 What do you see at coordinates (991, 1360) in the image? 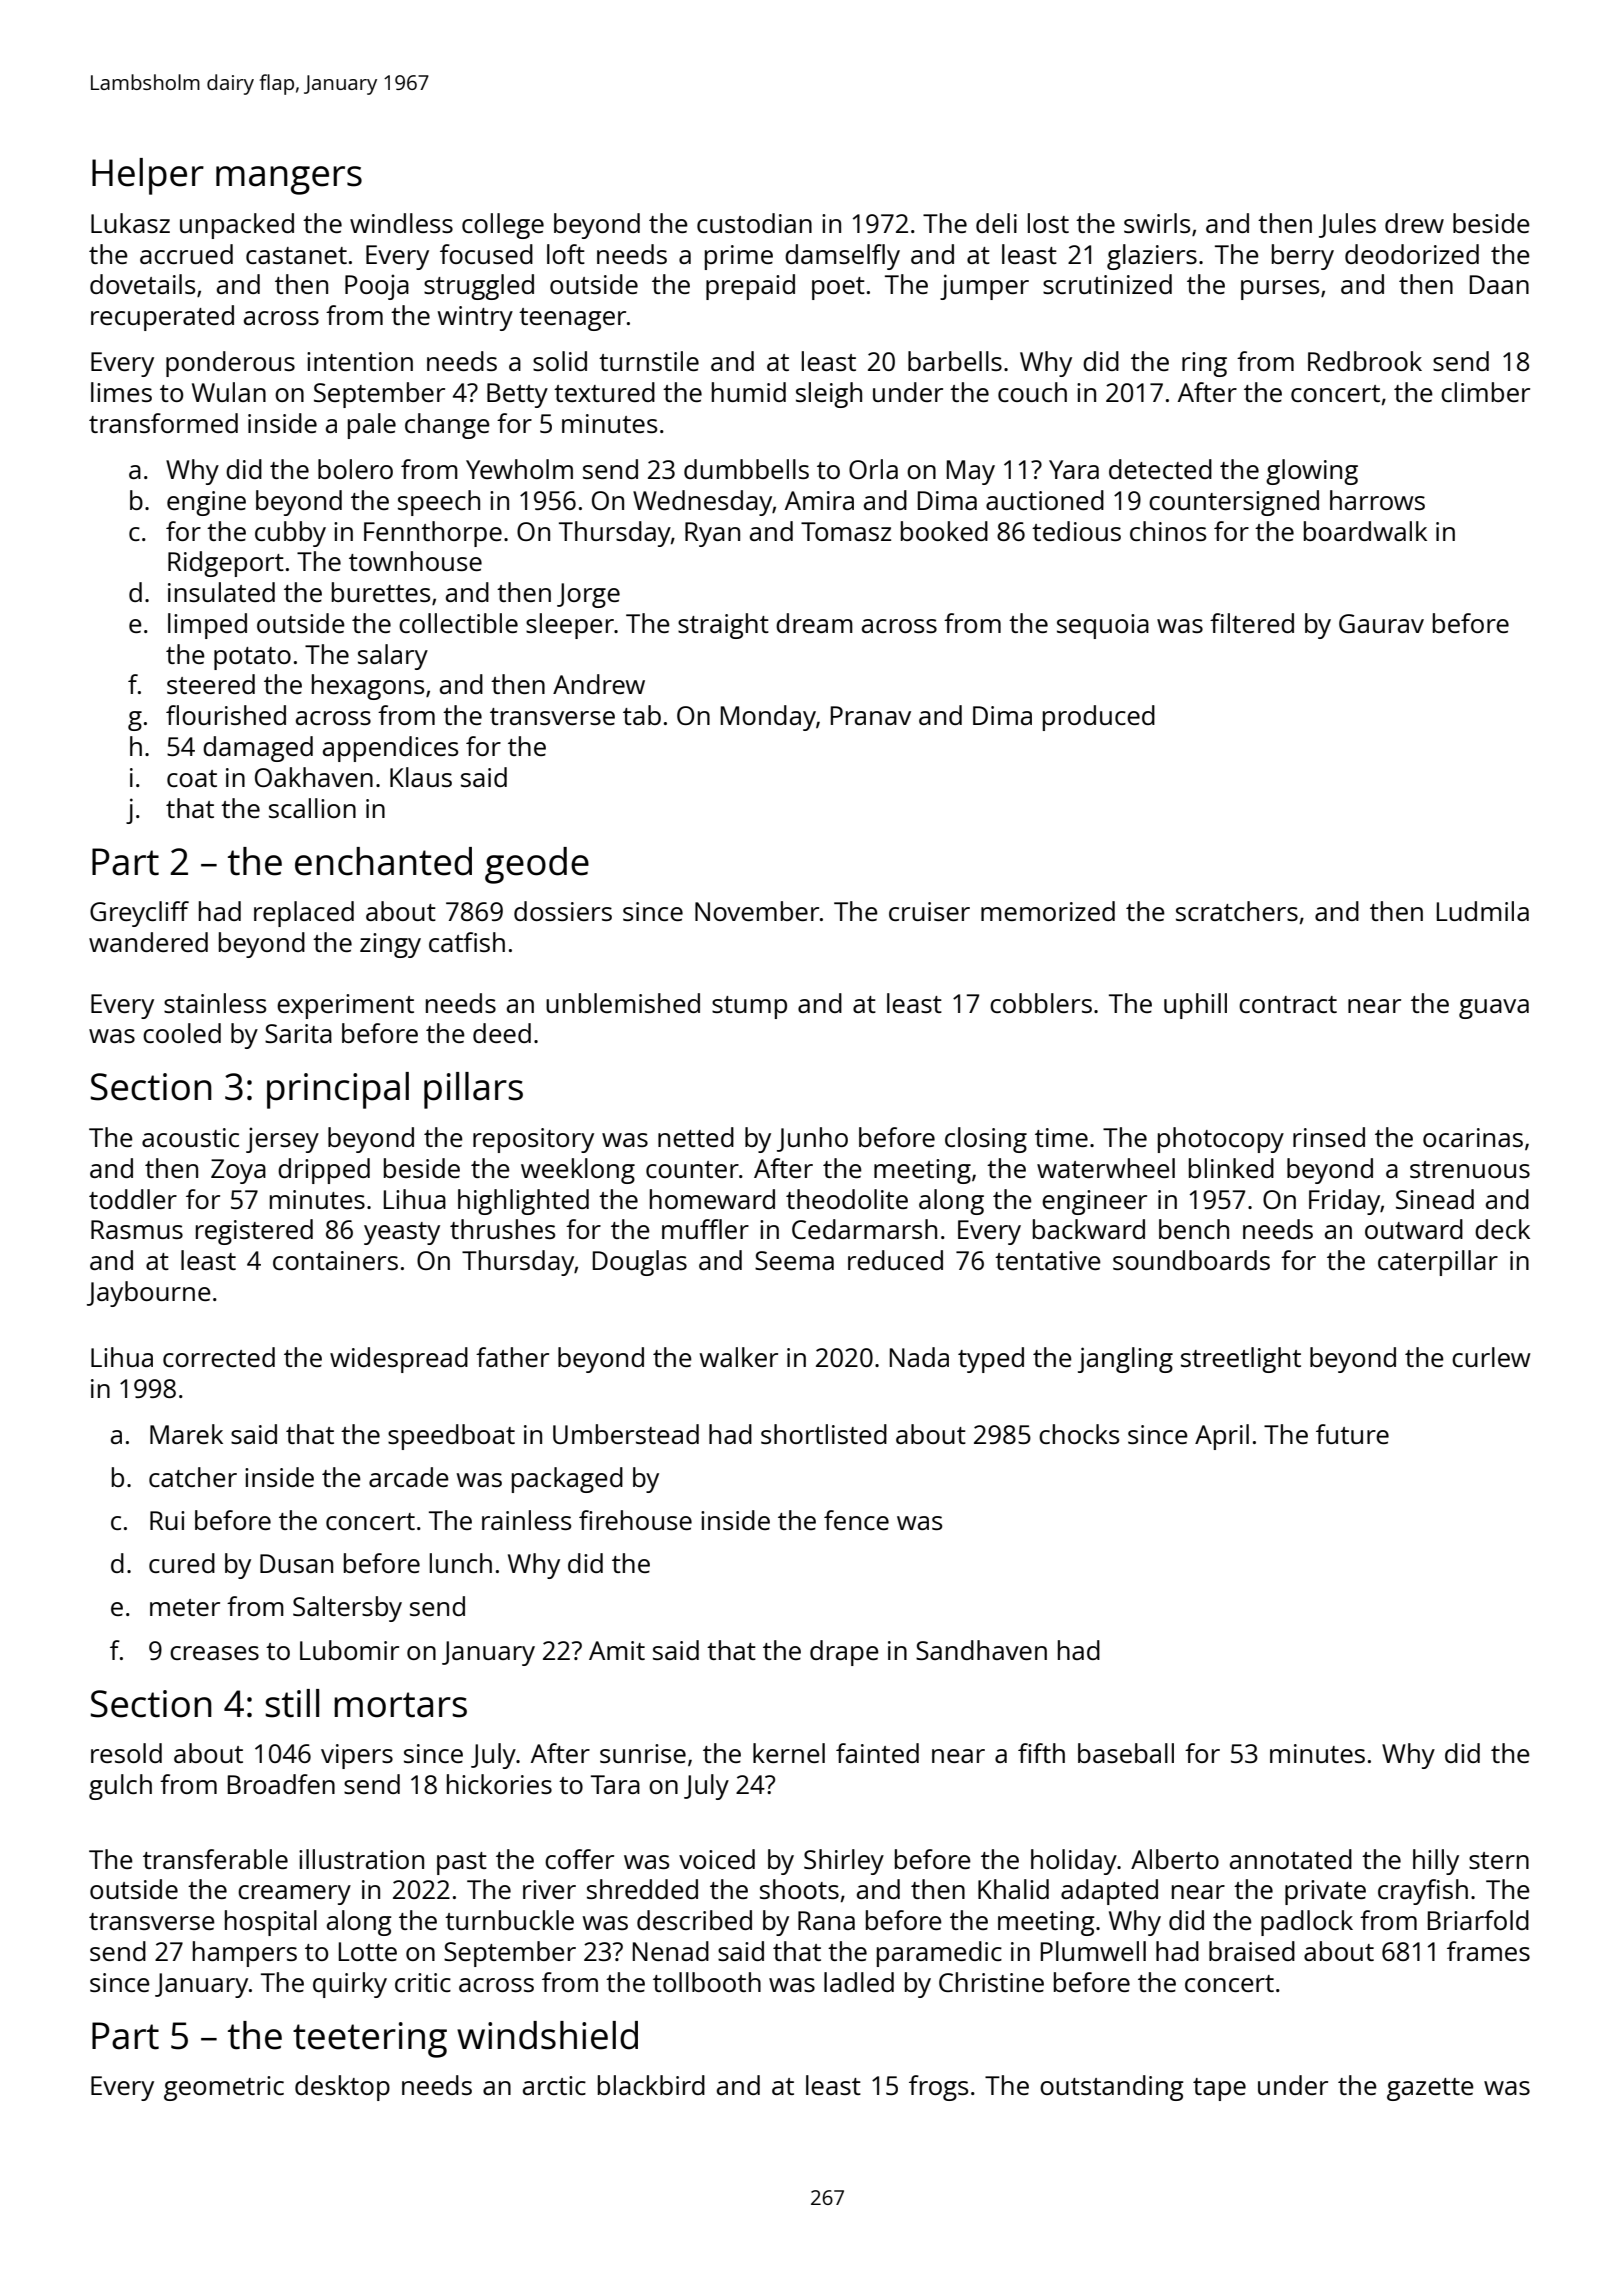
I see `typed` at bounding box center [991, 1360].
